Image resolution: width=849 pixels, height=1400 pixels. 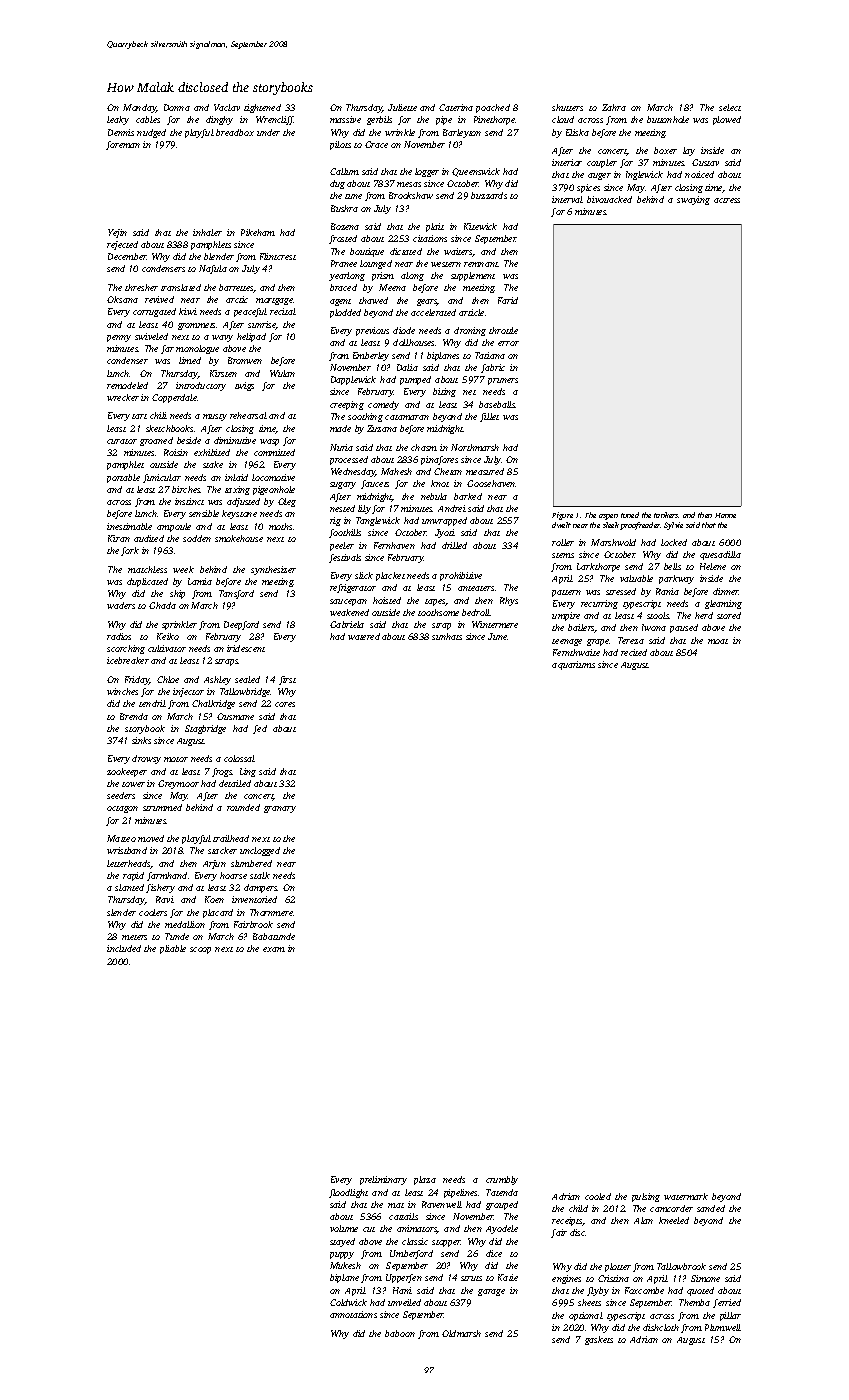 What do you see at coordinates (667, 591) in the document?
I see `Rania` at bounding box center [667, 591].
